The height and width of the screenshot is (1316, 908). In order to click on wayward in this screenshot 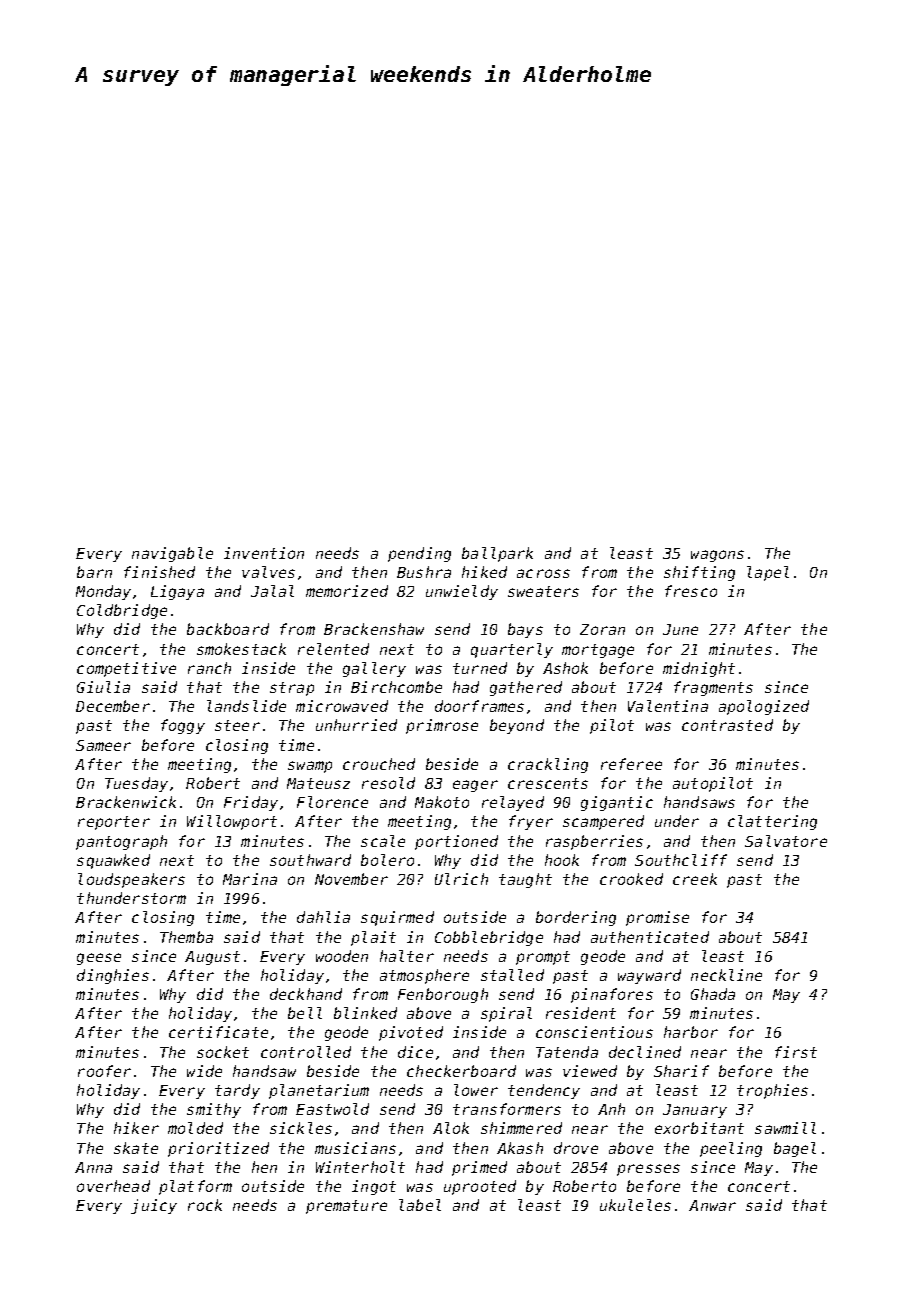, I will do `click(649, 976)`.
